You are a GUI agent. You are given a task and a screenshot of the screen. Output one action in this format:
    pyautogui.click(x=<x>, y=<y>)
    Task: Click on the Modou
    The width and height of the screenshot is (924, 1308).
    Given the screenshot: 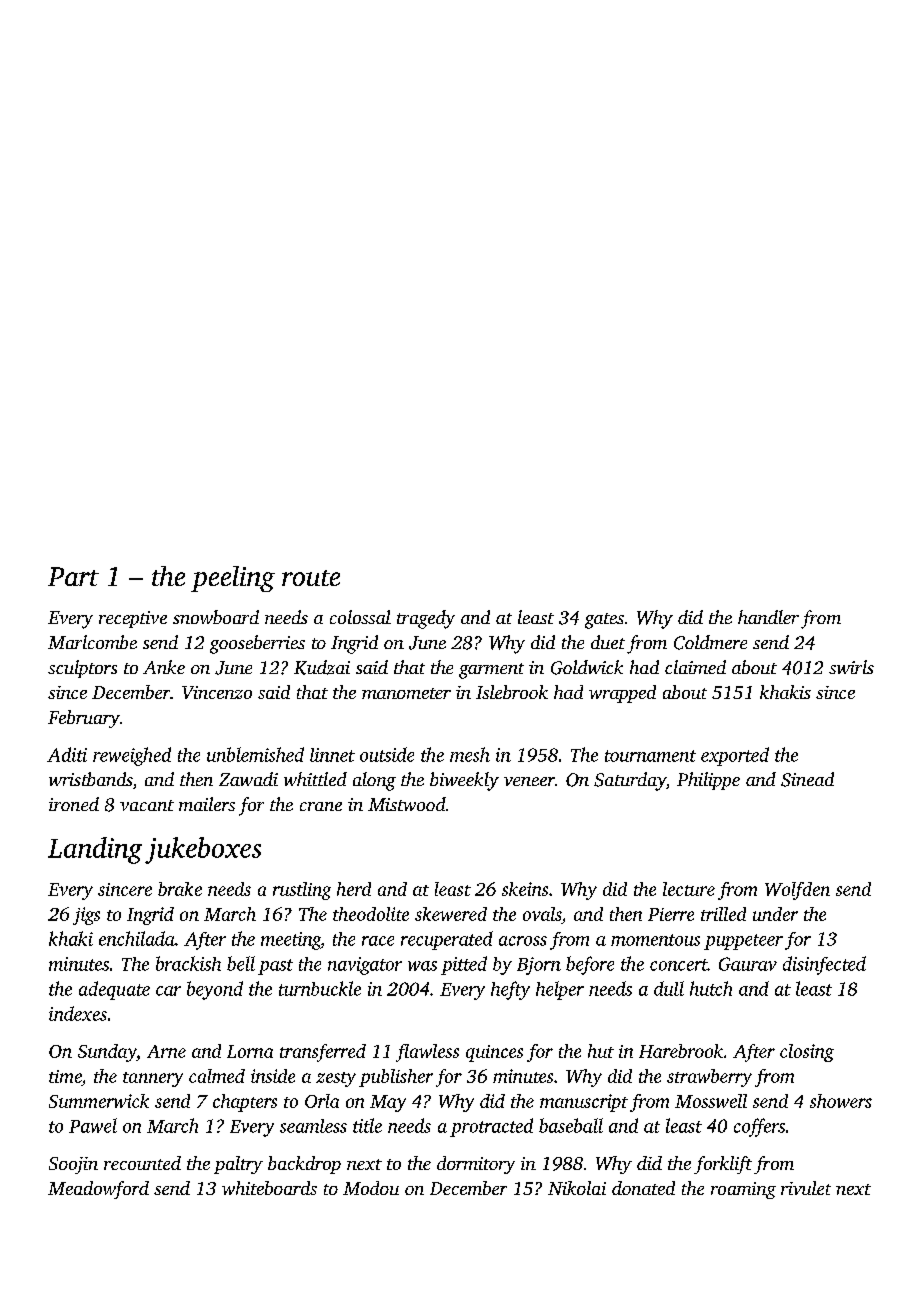 What is the action you would take?
    pyautogui.click(x=371, y=1188)
